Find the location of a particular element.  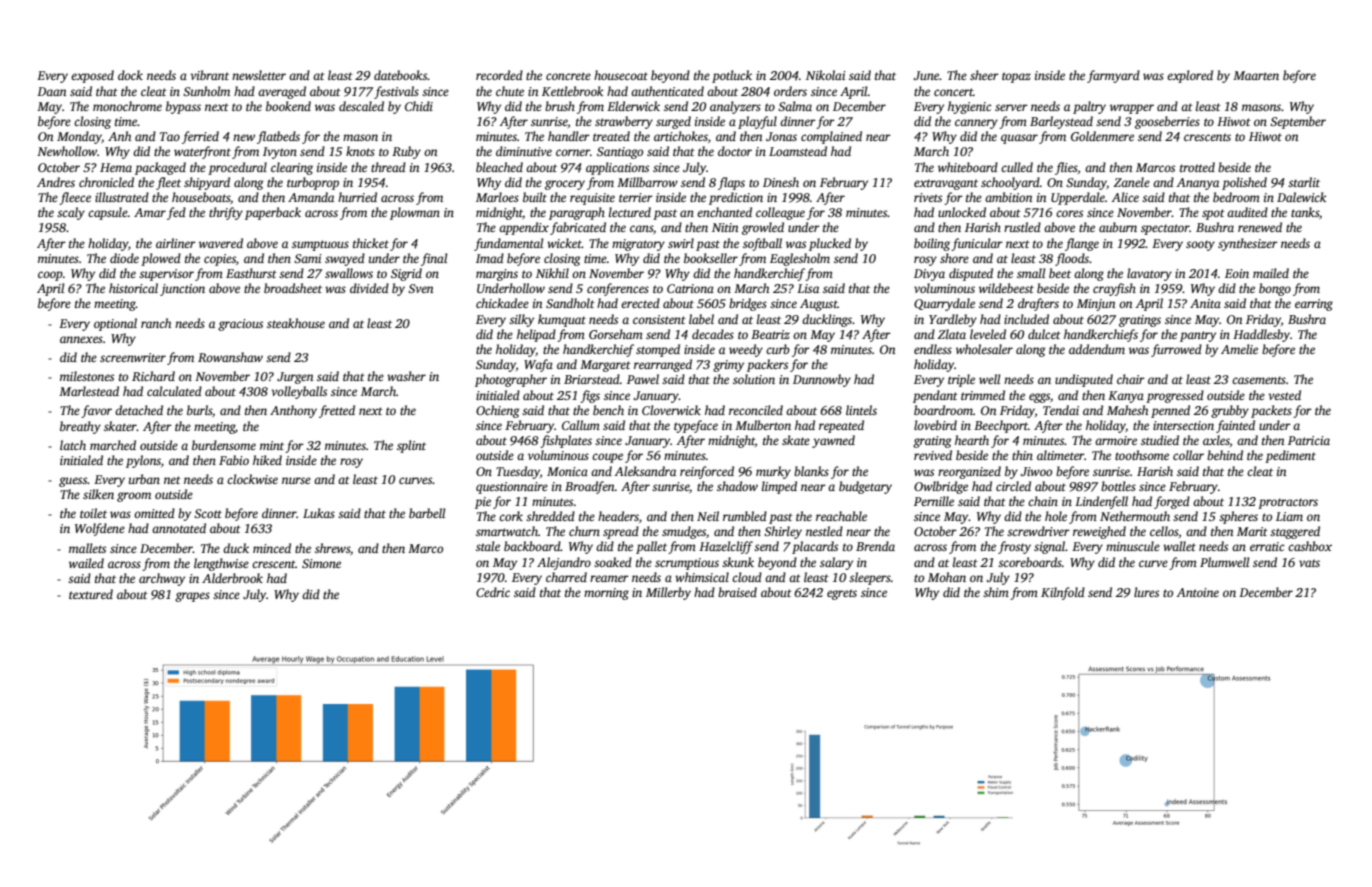

toothsome is located at coordinates (1142, 455).
